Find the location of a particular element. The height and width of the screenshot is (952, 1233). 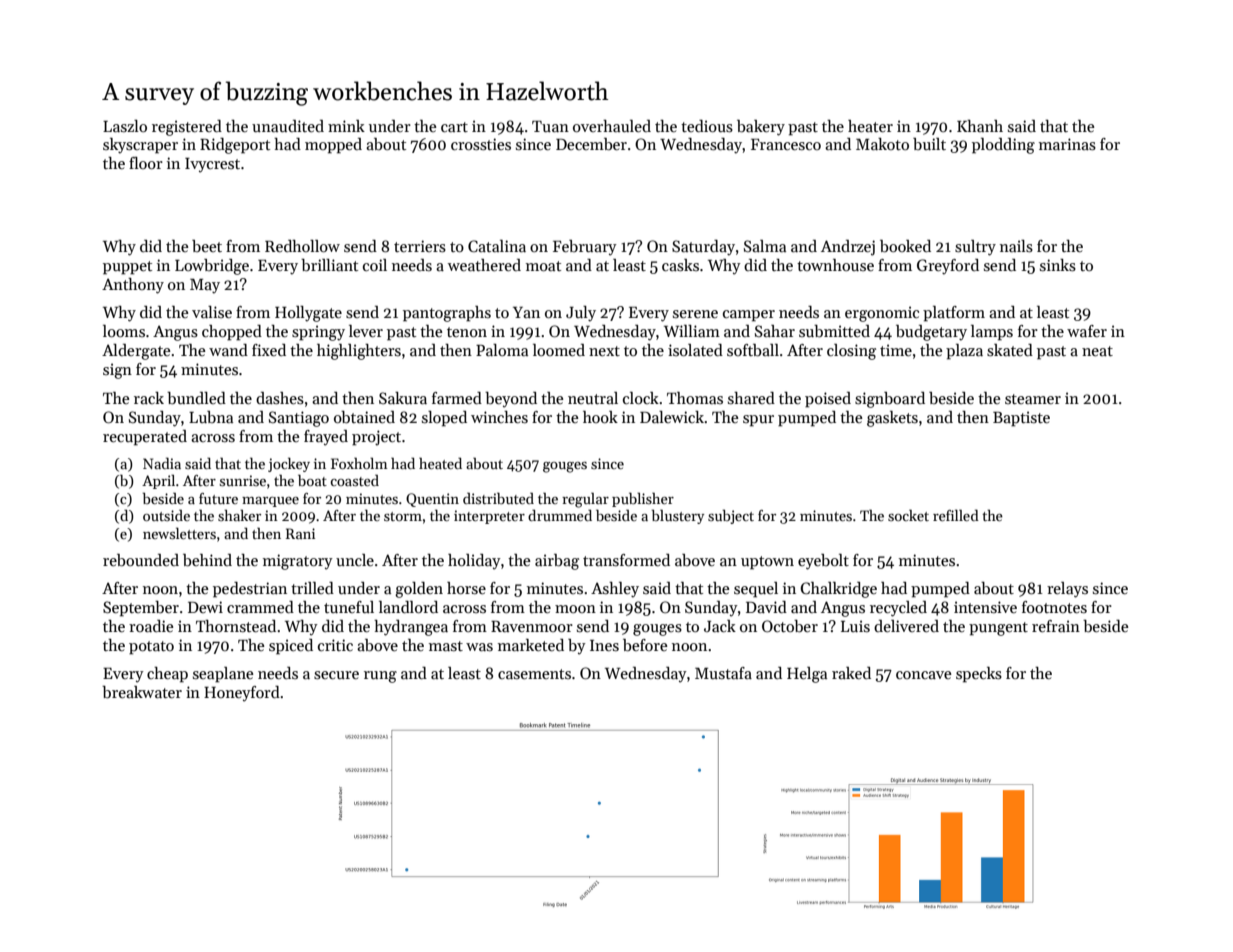

floor is located at coordinates (146, 163).
